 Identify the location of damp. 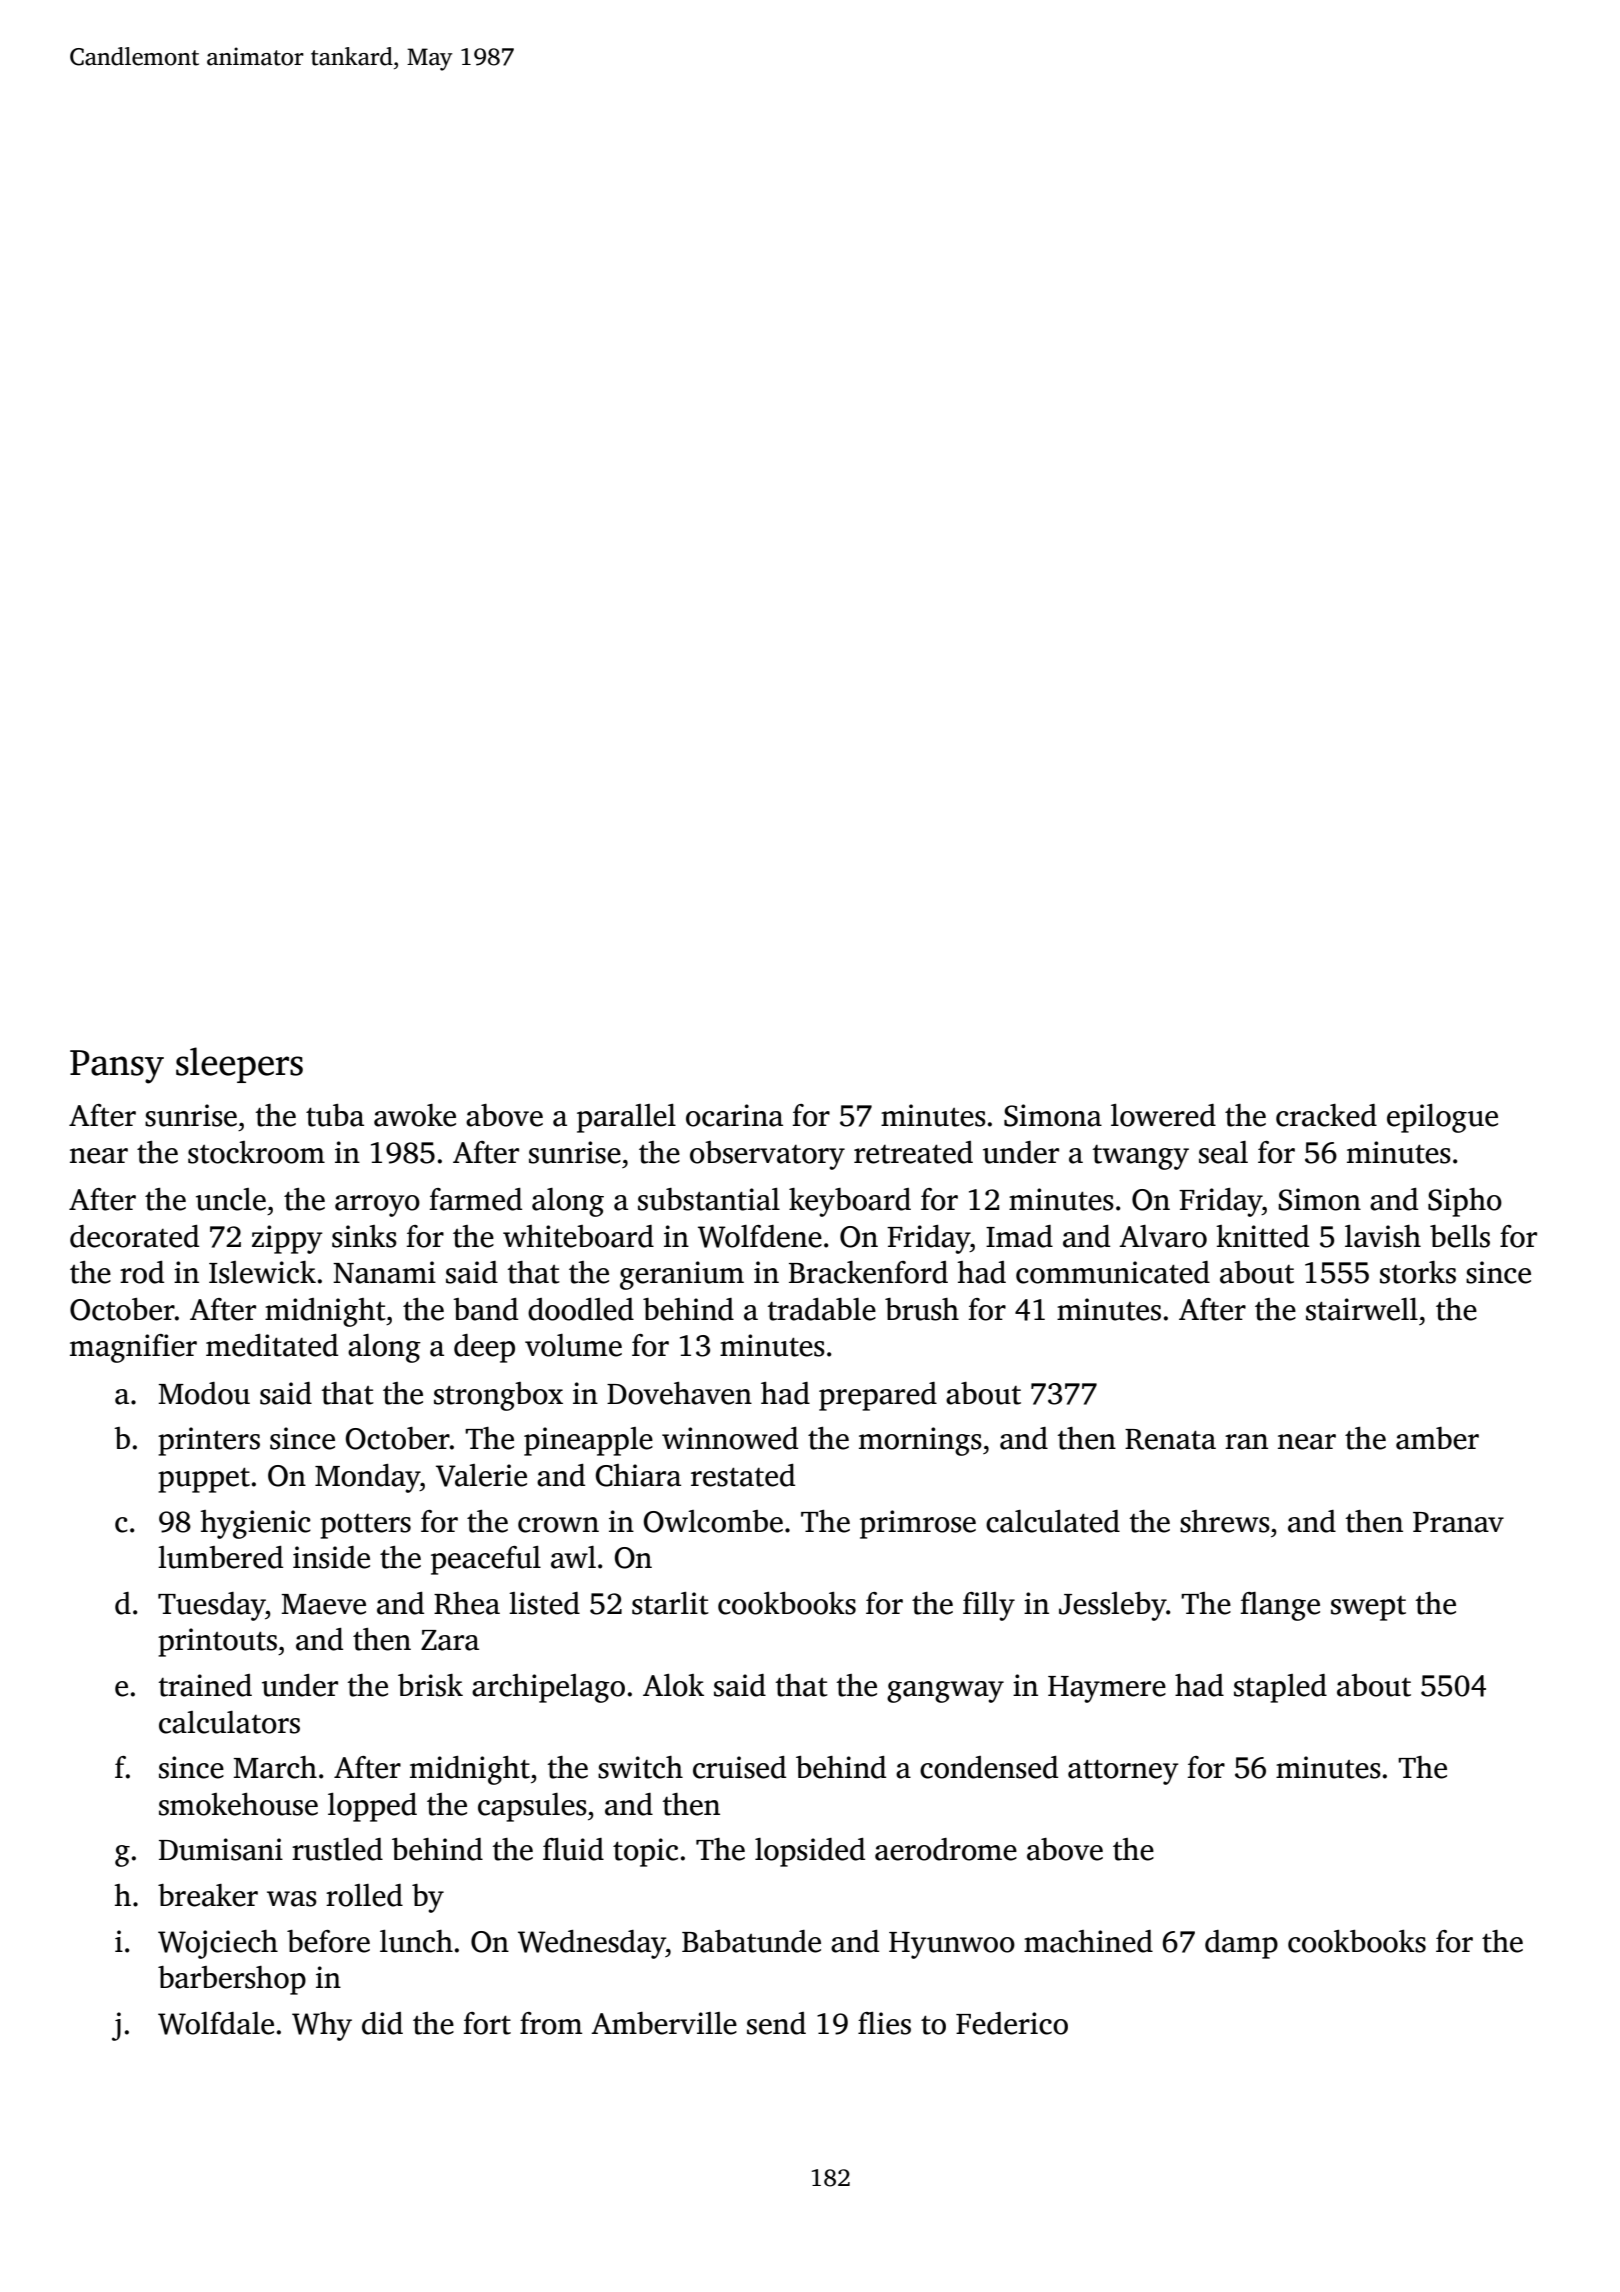
(1241, 1944).
